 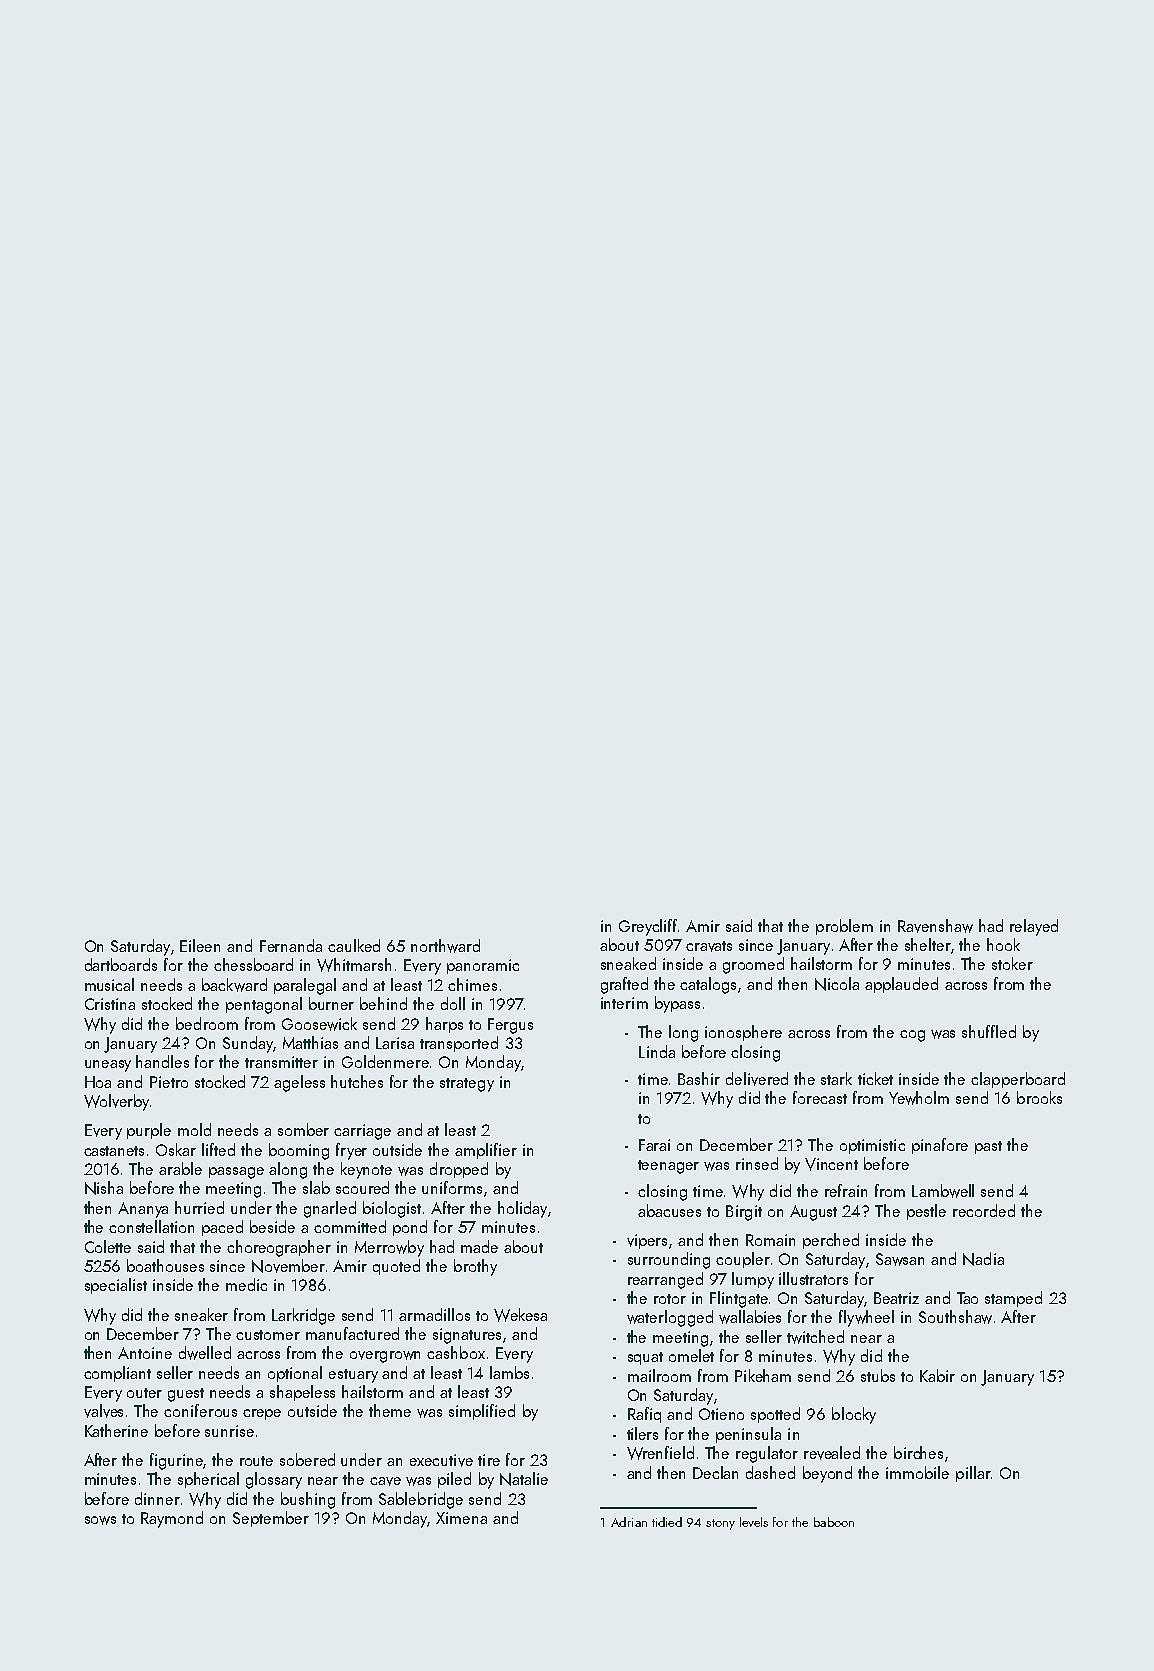 I want to click on applauded, so click(x=901, y=985).
